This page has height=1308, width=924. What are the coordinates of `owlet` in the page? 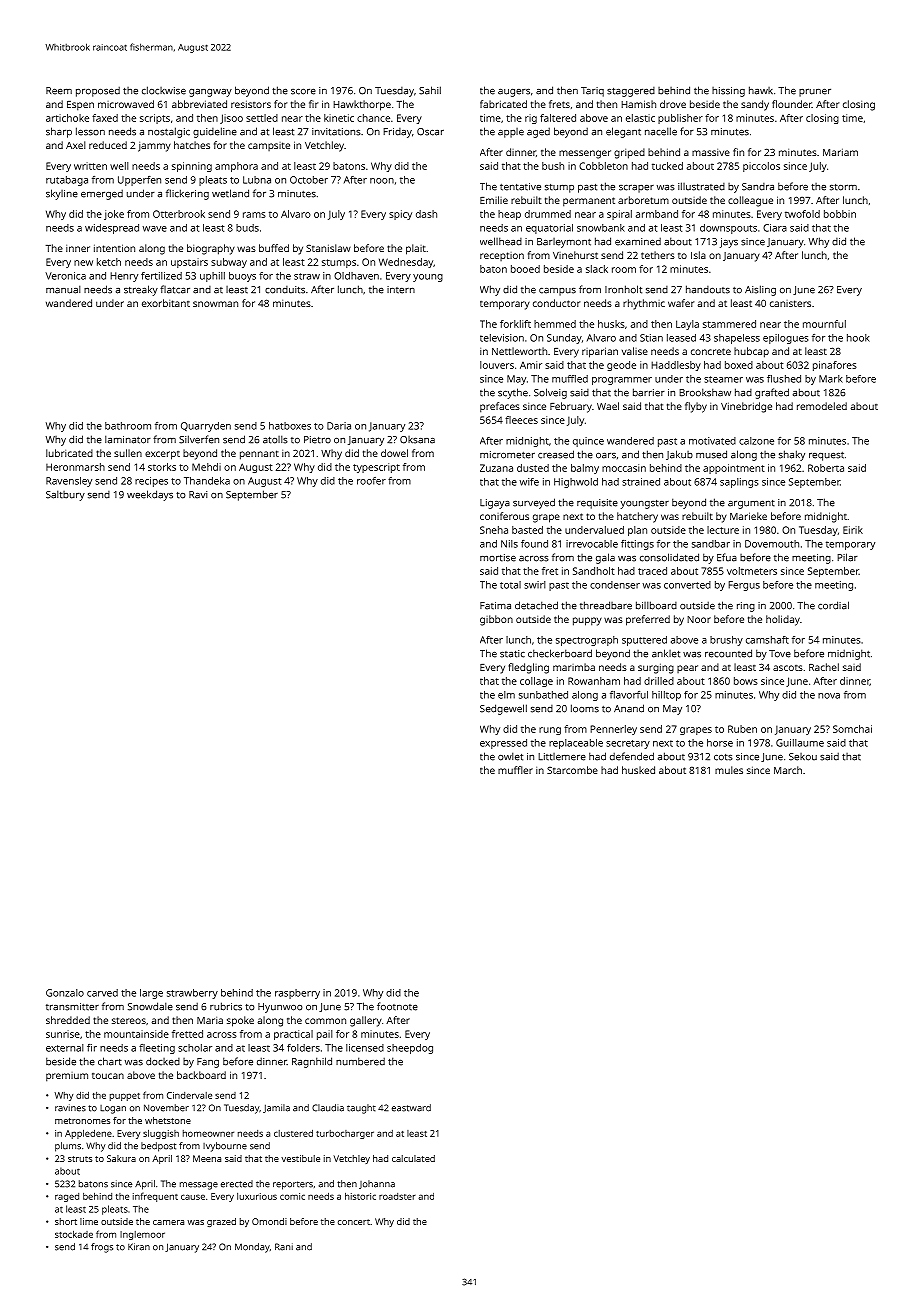 It's located at (510, 756).
